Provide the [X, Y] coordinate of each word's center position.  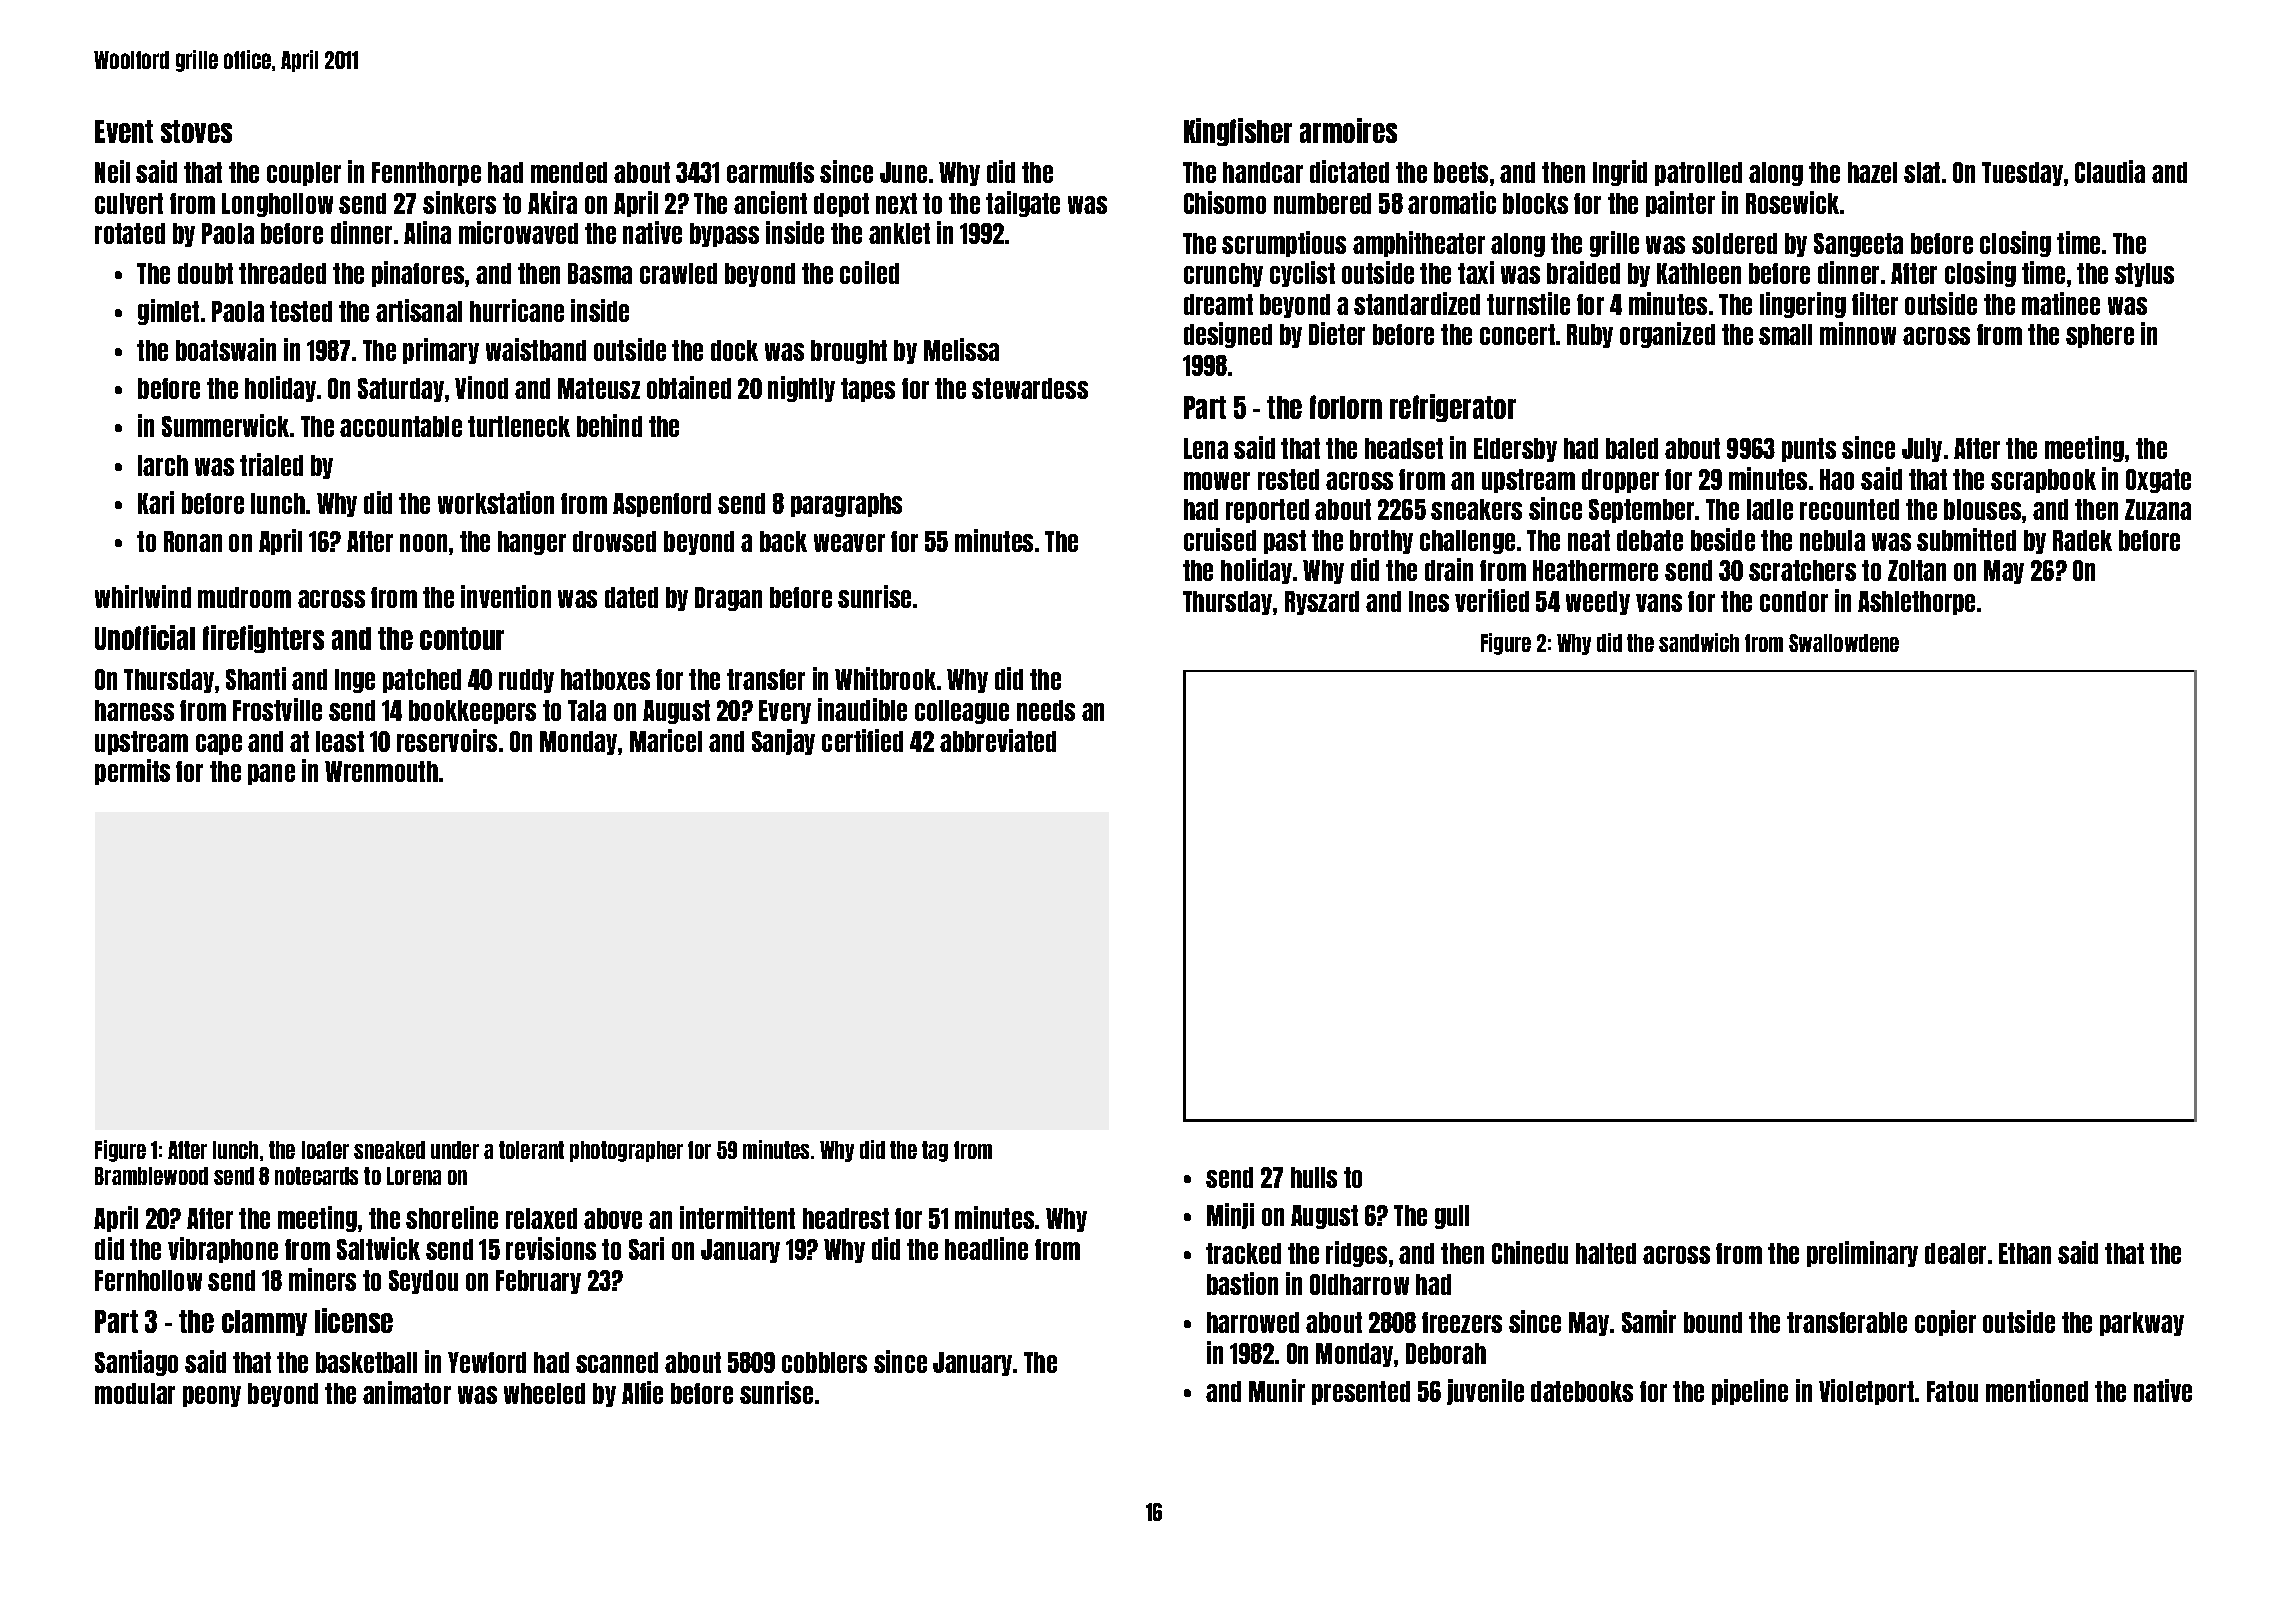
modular [135, 1393]
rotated [130, 233]
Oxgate [2158, 481]
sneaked [389, 1150]
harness [134, 710]
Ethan [2025, 1253]
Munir [1277, 1390]
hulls [1314, 1177]
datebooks [1582, 1391]
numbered [1322, 203]
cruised [1220, 539]
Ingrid [1620, 173]
